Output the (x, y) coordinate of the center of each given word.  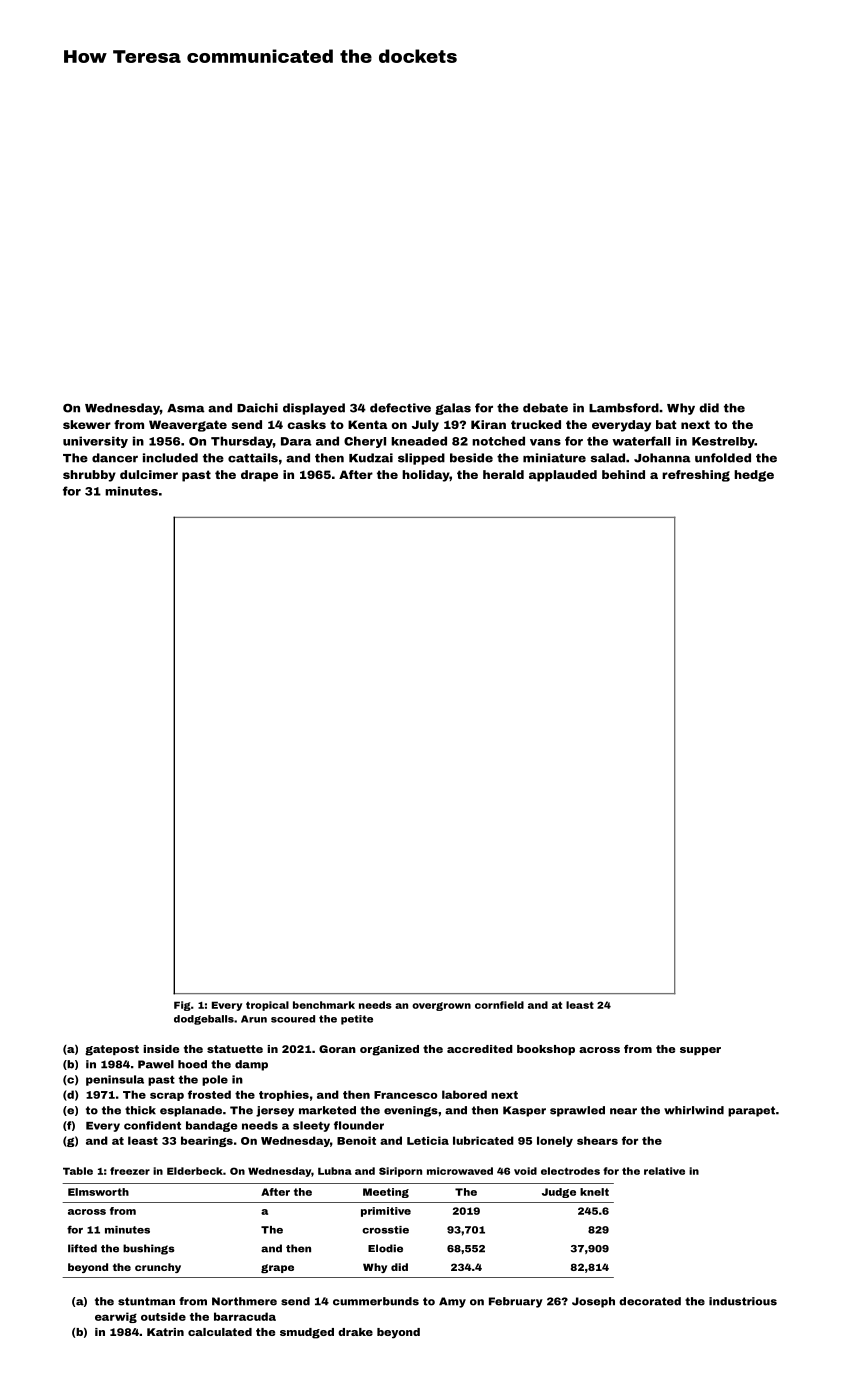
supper (700, 1051)
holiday (426, 476)
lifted (82, 1248)
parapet (751, 1111)
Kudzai (371, 458)
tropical (267, 1006)
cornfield (499, 1005)
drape (259, 476)
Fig (182, 1006)
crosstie (385, 1230)
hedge (754, 476)
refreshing (696, 476)
